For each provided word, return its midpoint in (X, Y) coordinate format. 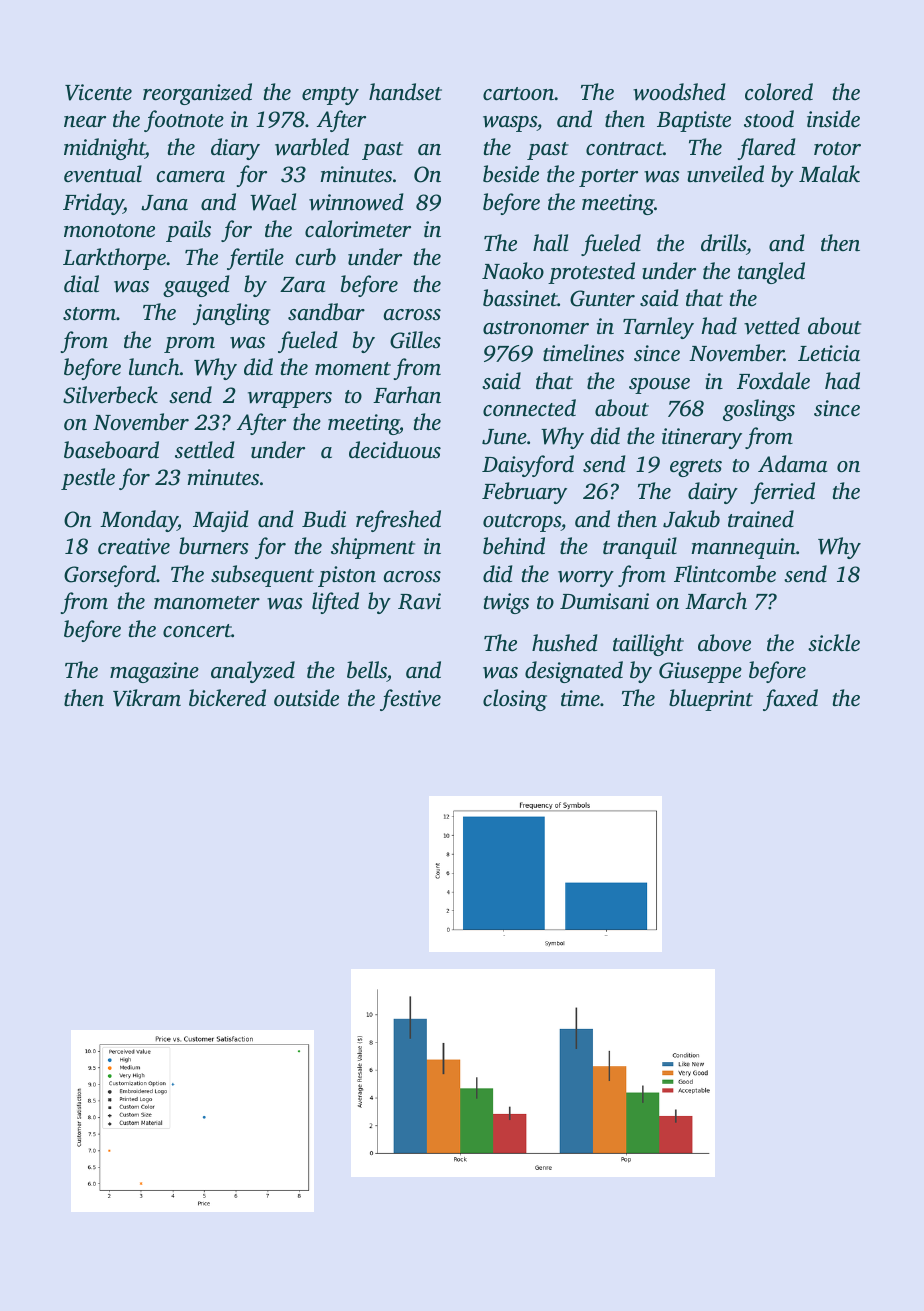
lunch (154, 367)
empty (330, 96)
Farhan (407, 395)
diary (235, 149)
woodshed (679, 92)
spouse (659, 386)
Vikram (147, 698)
